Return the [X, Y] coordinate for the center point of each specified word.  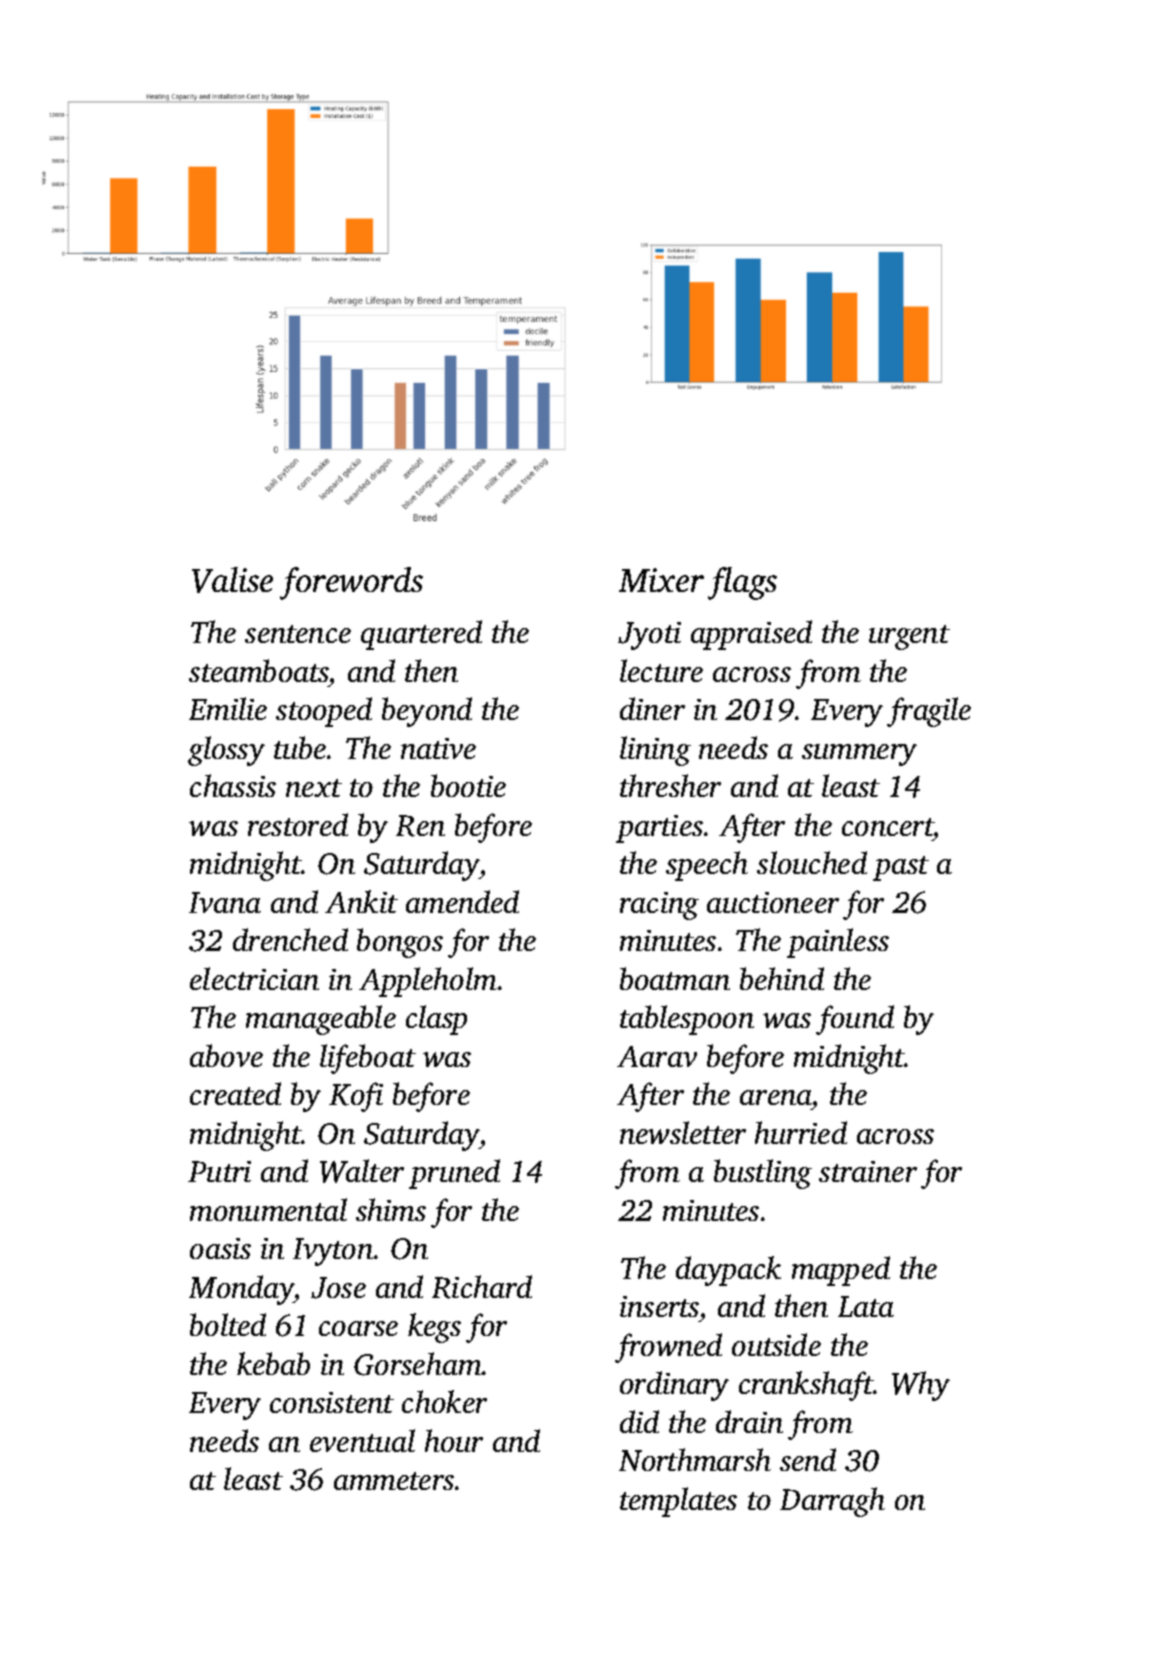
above [226, 1055]
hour [454, 1440]
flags [742, 583]
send [808, 1459]
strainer [868, 1171]
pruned [454, 1174]
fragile [929, 712]
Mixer [661, 580]
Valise [232, 580]
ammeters [394, 1481]
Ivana [225, 902]
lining [655, 751]
